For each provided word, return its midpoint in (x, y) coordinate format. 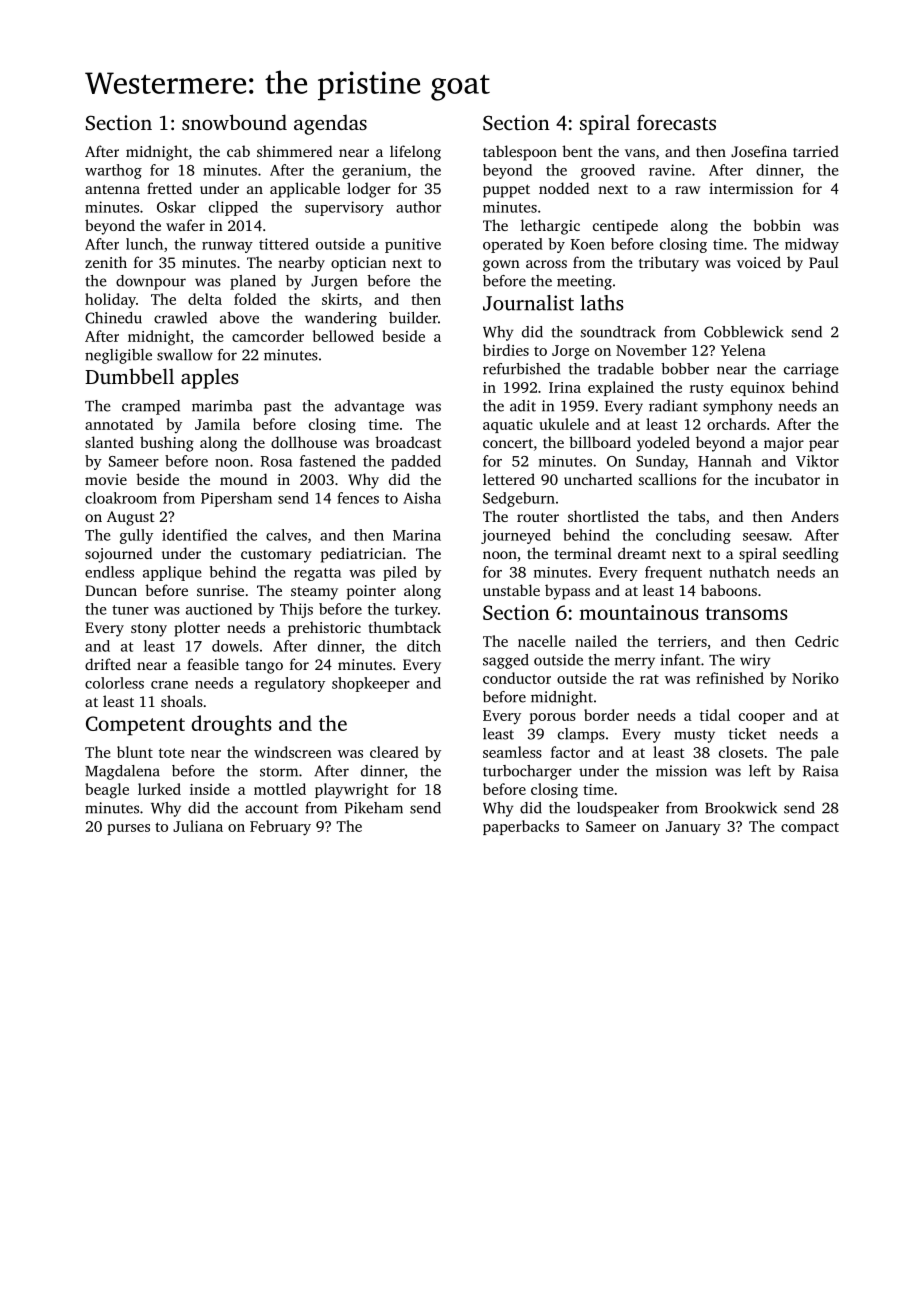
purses (128, 829)
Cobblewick (743, 332)
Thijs (296, 610)
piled (400, 573)
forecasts (676, 122)
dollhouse (304, 442)
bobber (685, 369)
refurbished (521, 369)
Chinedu (113, 318)
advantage (369, 407)
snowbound (234, 122)
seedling (811, 555)
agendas (330, 125)
